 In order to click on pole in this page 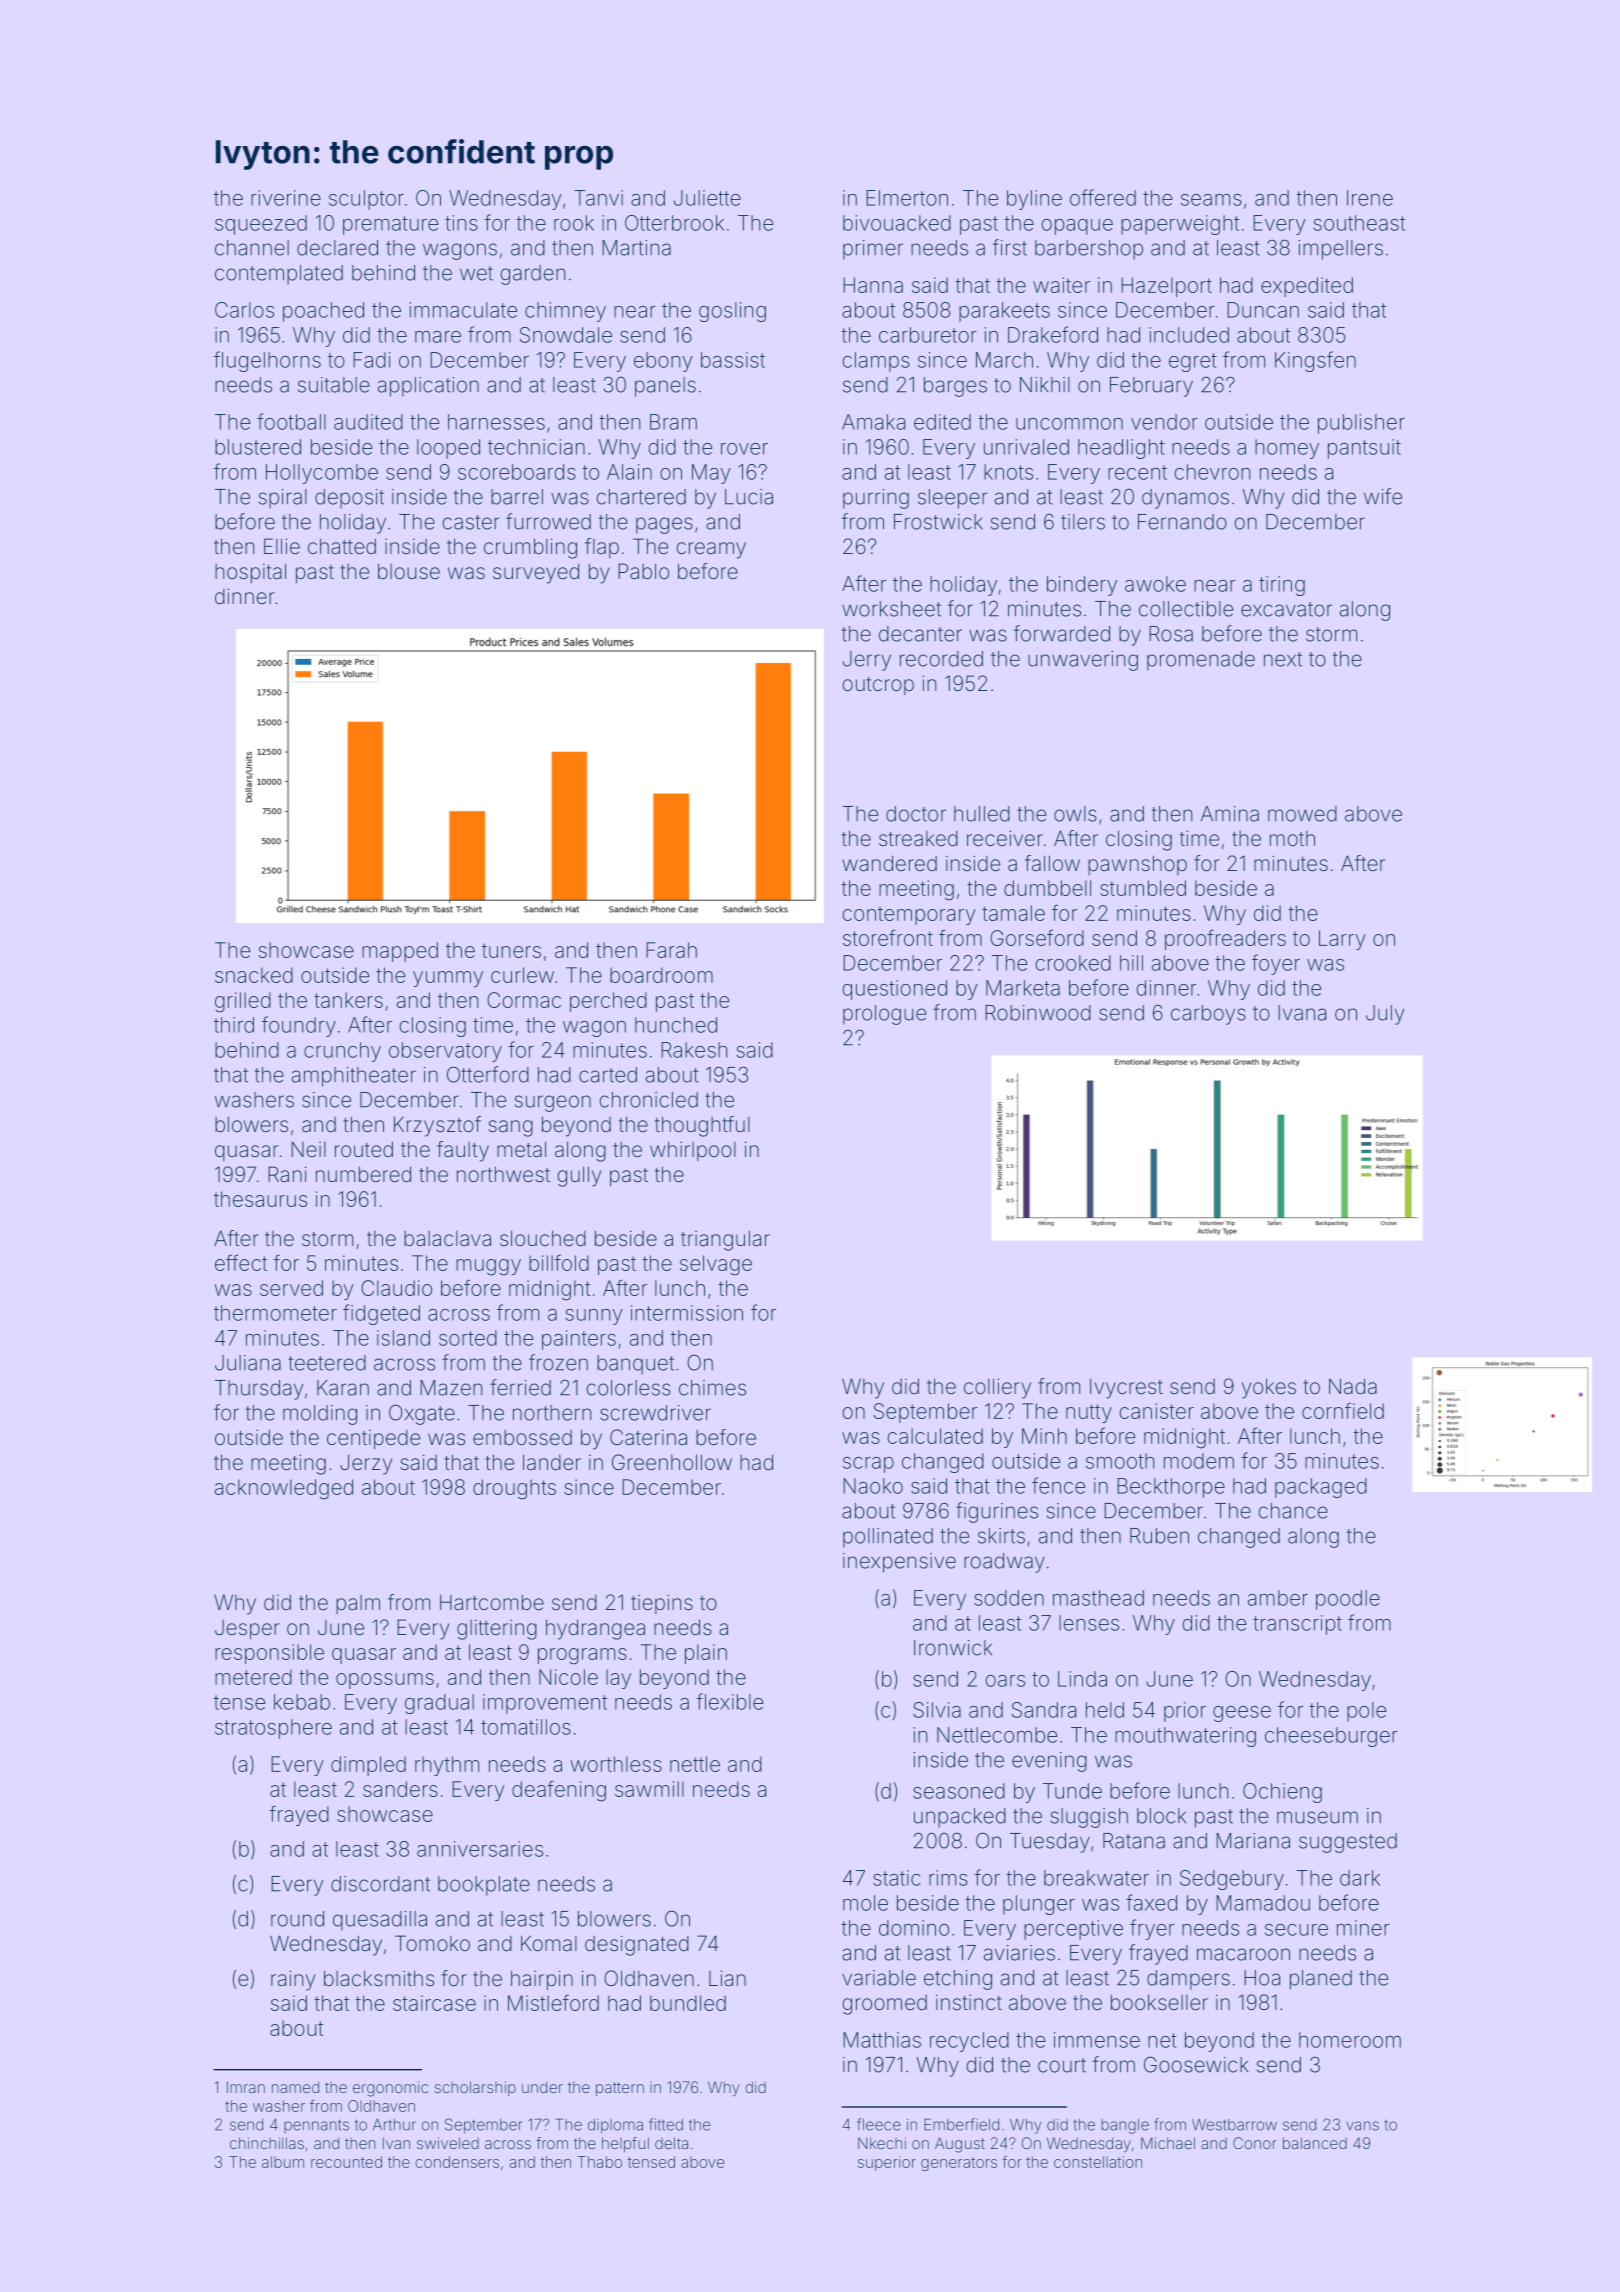, I will do `click(1366, 1712)`.
